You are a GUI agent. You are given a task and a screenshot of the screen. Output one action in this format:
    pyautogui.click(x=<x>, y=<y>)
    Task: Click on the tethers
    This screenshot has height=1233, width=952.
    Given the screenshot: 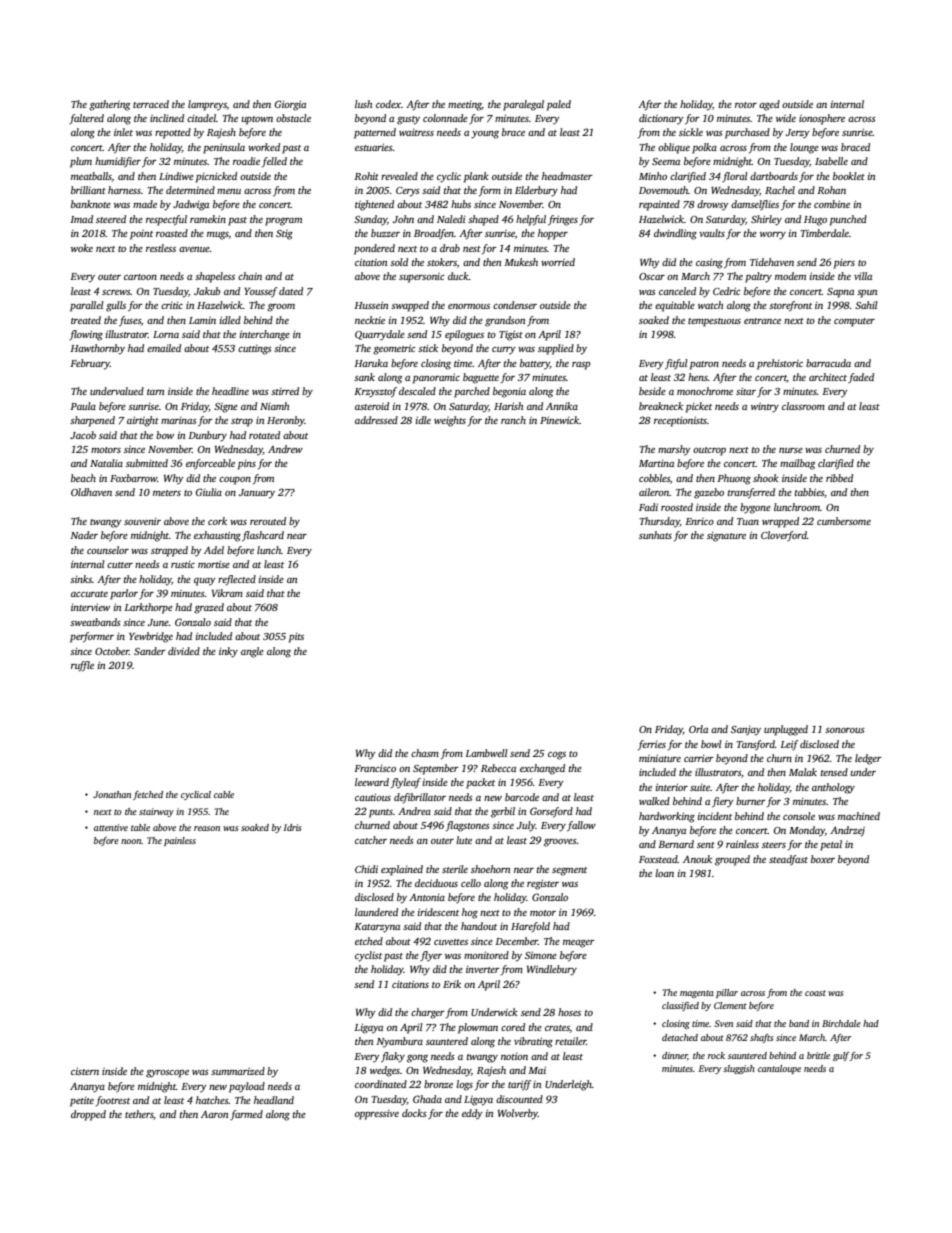 What is the action you would take?
    pyautogui.click(x=139, y=1115)
